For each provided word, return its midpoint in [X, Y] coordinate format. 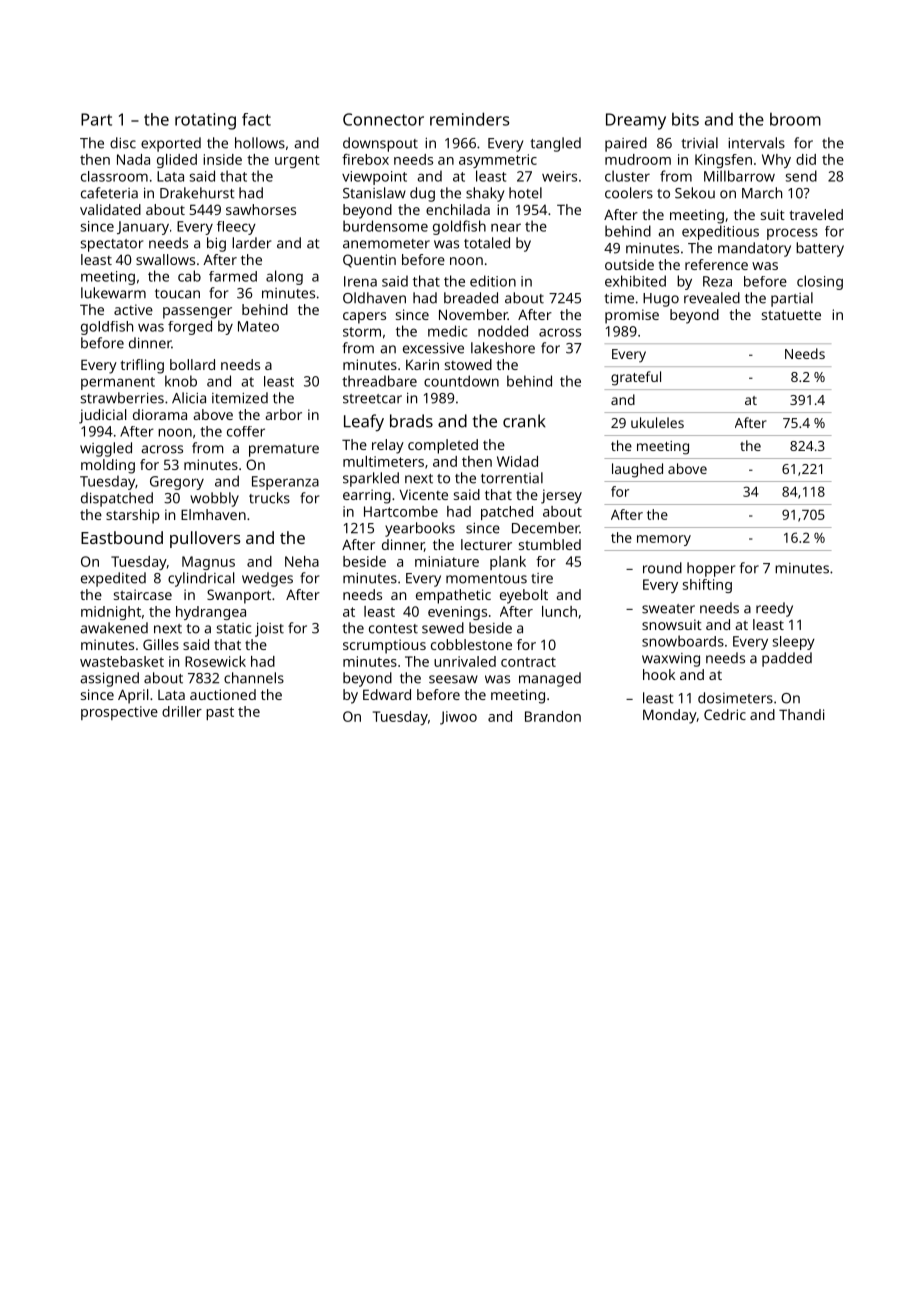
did [806, 159]
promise [632, 316]
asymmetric [498, 161]
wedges [267, 579]
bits [685, 119]
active [133, 309]
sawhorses [261, 209]
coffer [246, 431]
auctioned [223, 694]
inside [222, 159]
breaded [471, 298]
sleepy [794, 643]
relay [388, 446]
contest [393, 629]
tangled [555, 144]
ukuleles [657, 422]
